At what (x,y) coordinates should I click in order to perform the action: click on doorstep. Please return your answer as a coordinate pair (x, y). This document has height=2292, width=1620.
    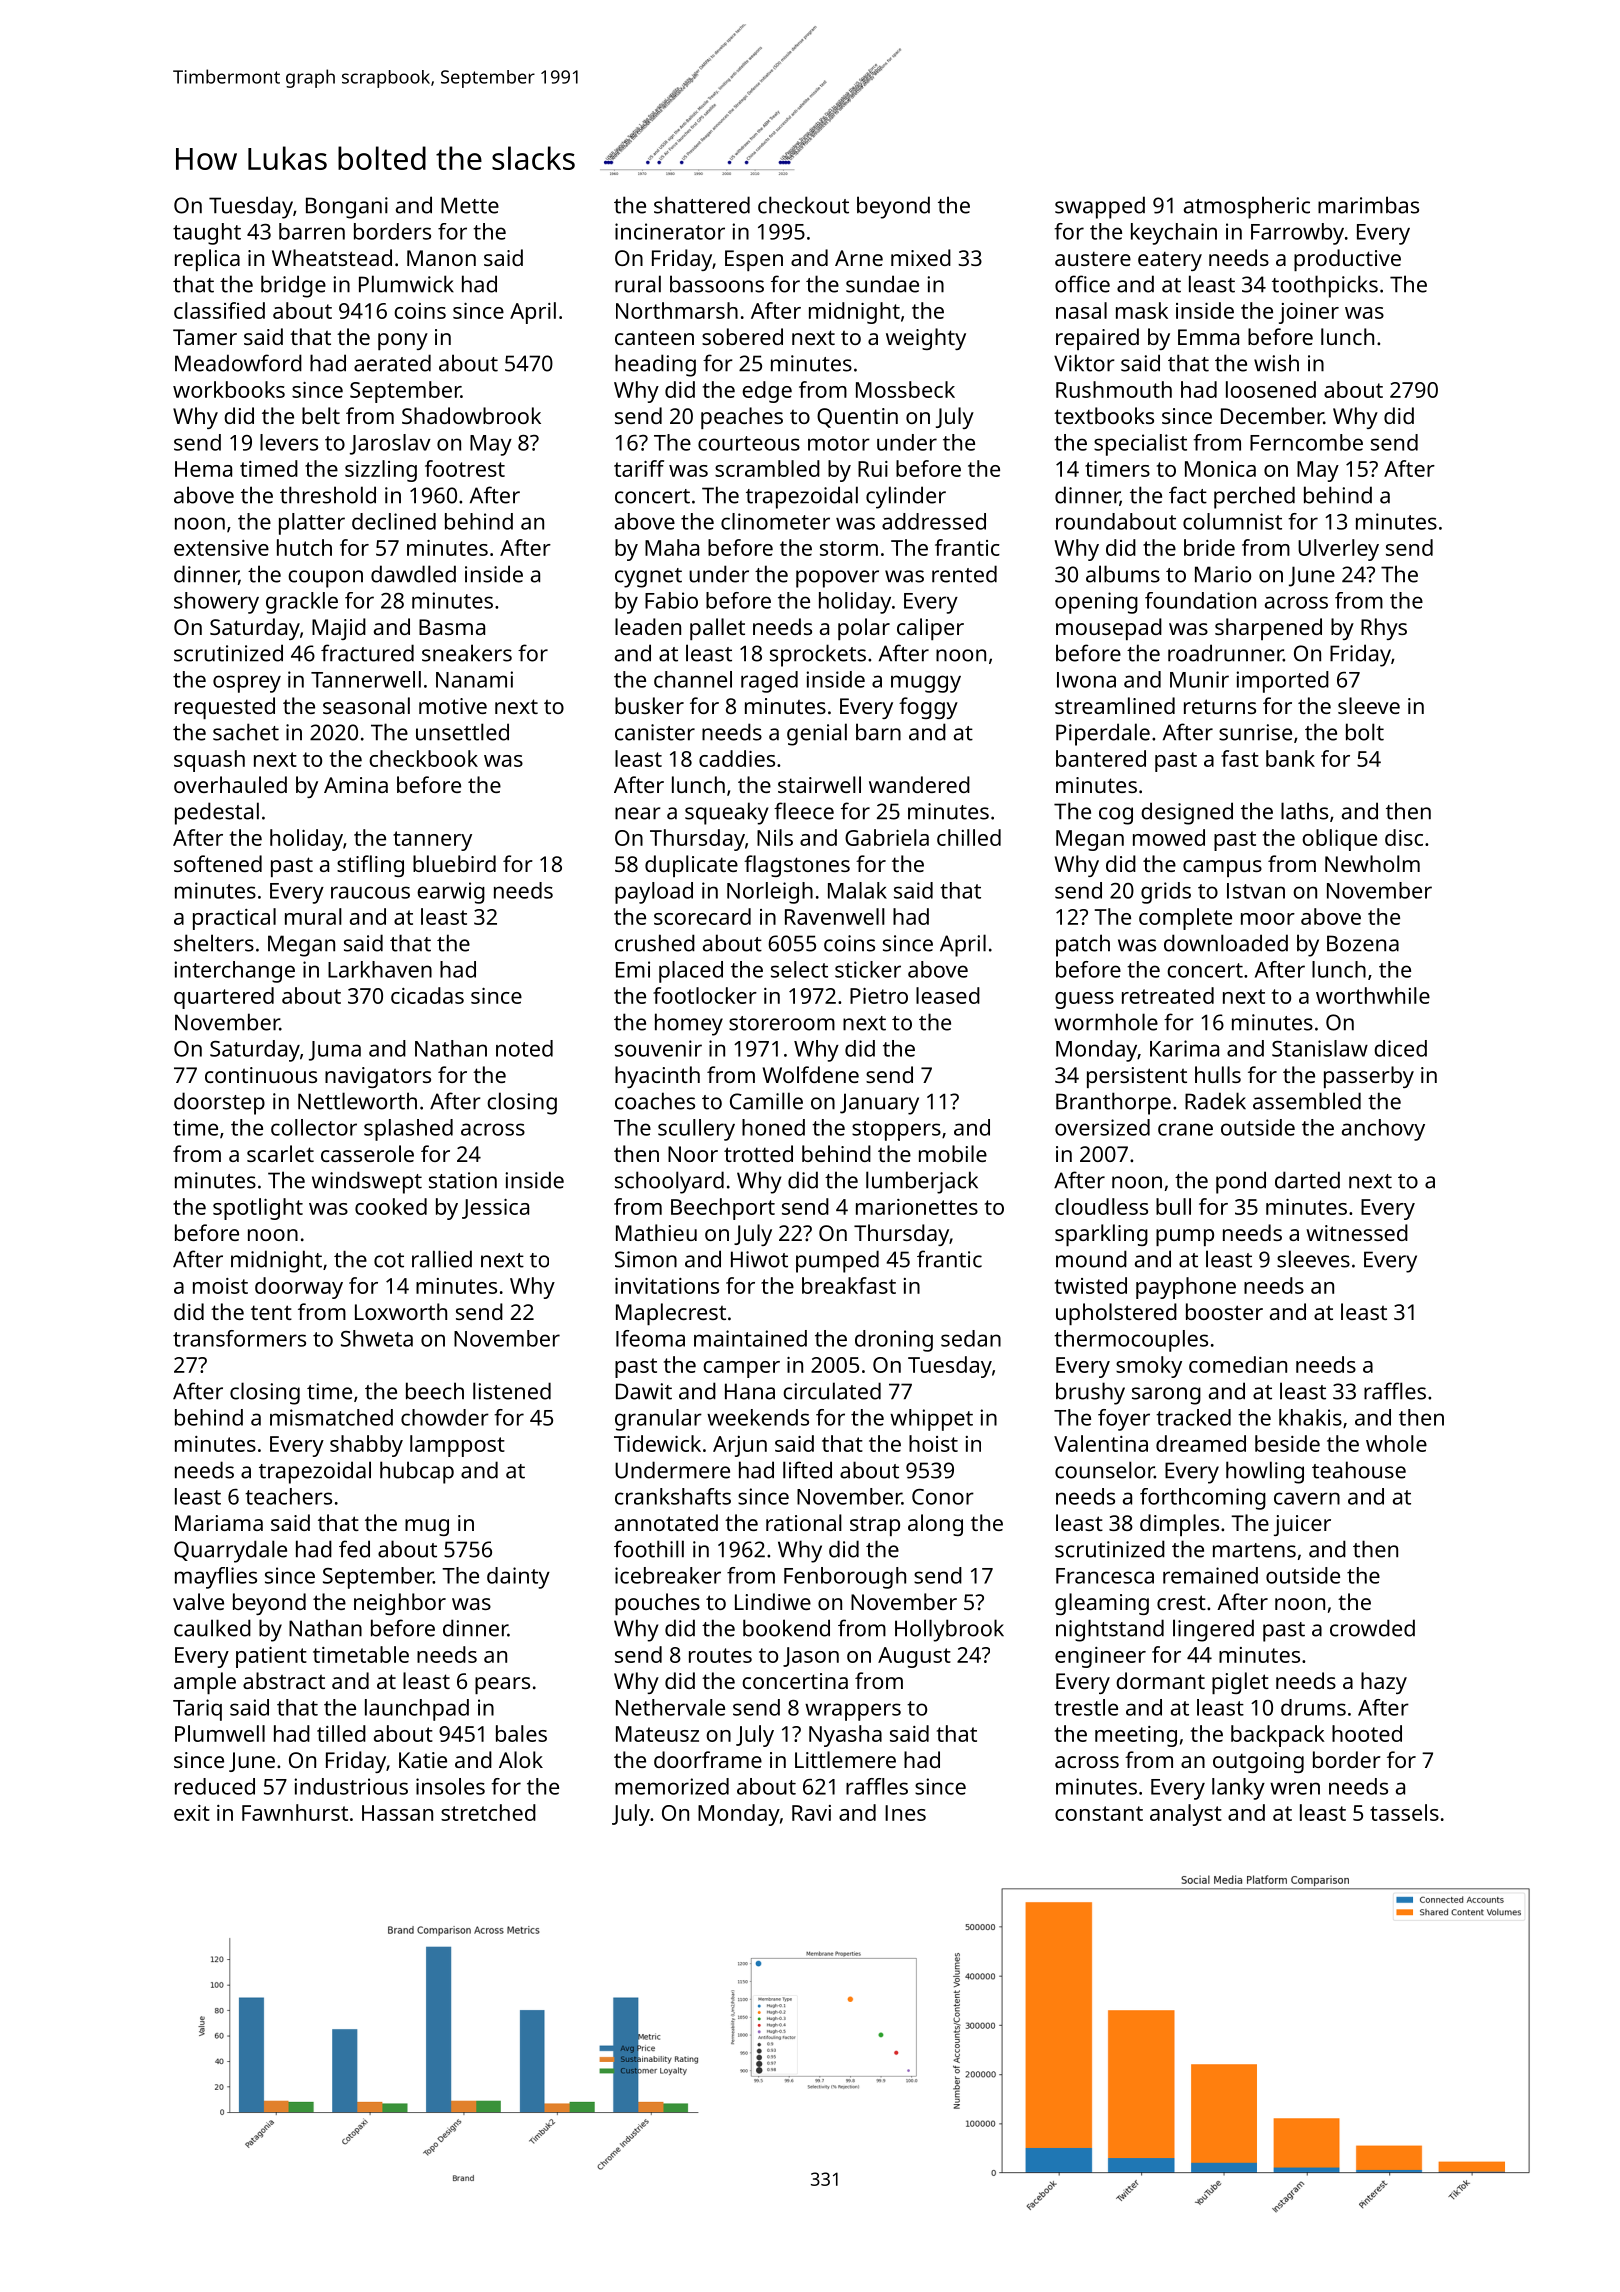
    Looking at the image, I should click on (219, 1103).
